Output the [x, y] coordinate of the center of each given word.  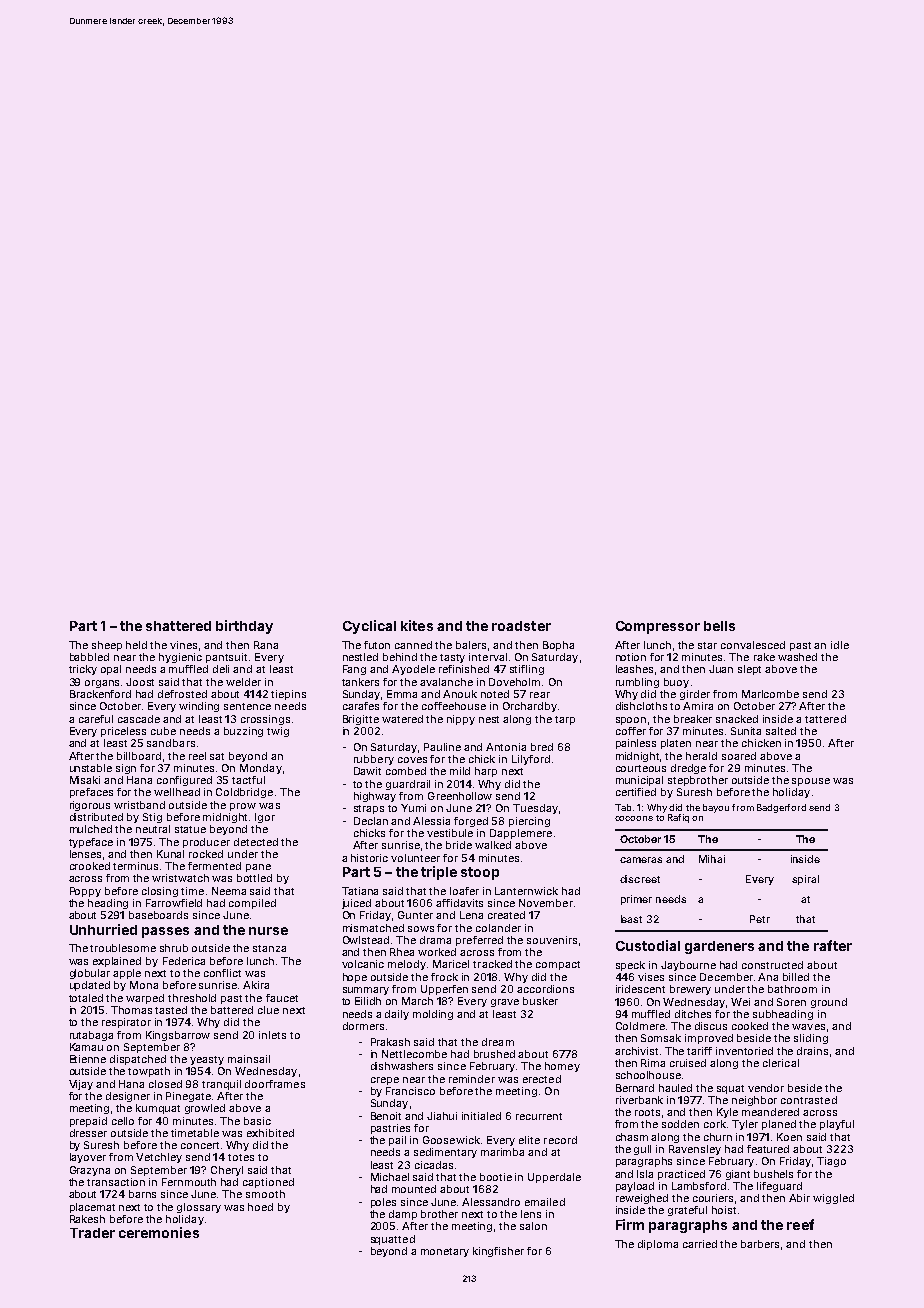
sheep [107, 646]
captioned [268, 1183]
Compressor [658, 627]
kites [417, 625]
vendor [766, 1088]
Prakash [390, 1042]
